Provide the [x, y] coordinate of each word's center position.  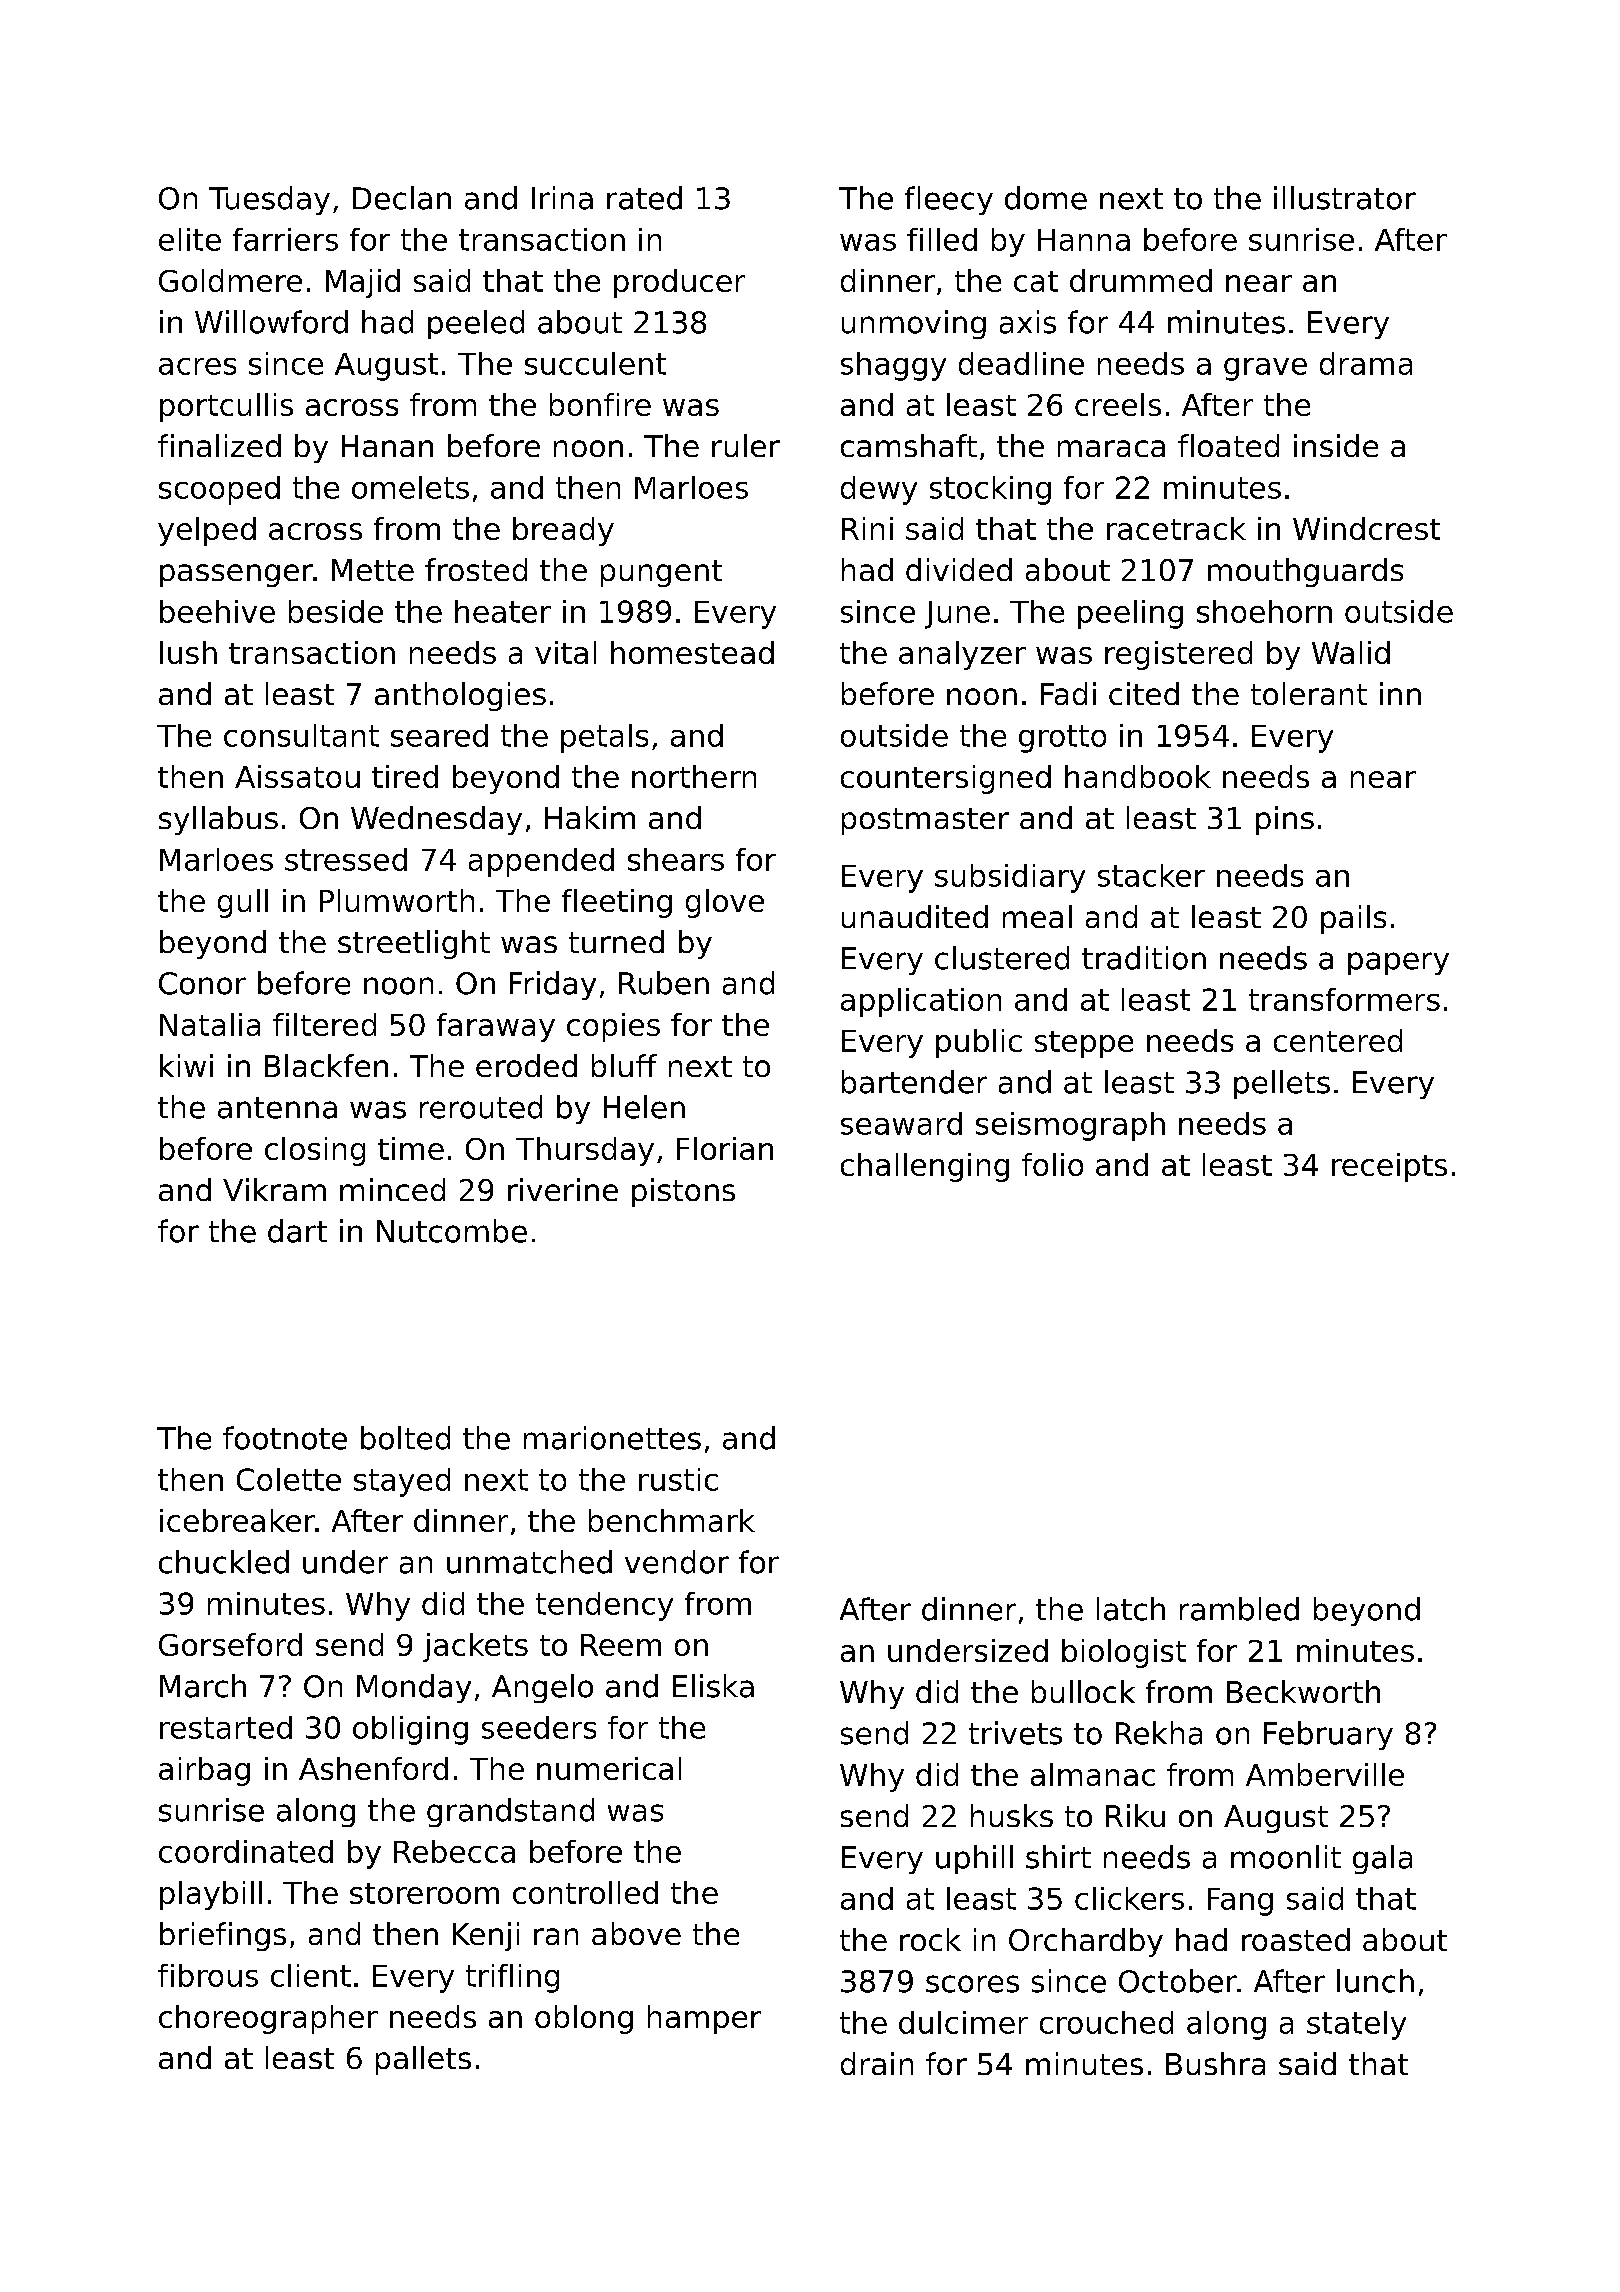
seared [439, 735]
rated [644, 198]
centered [1338, 1040]
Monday [414, 1688]
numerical [609, 1768]
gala [1382, 1859]
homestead [692, 652]
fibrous [208, 1975]
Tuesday [269, 200]
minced [392, 1189]
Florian [725, 1148]
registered [1178, 655]
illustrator [1345, 198]
